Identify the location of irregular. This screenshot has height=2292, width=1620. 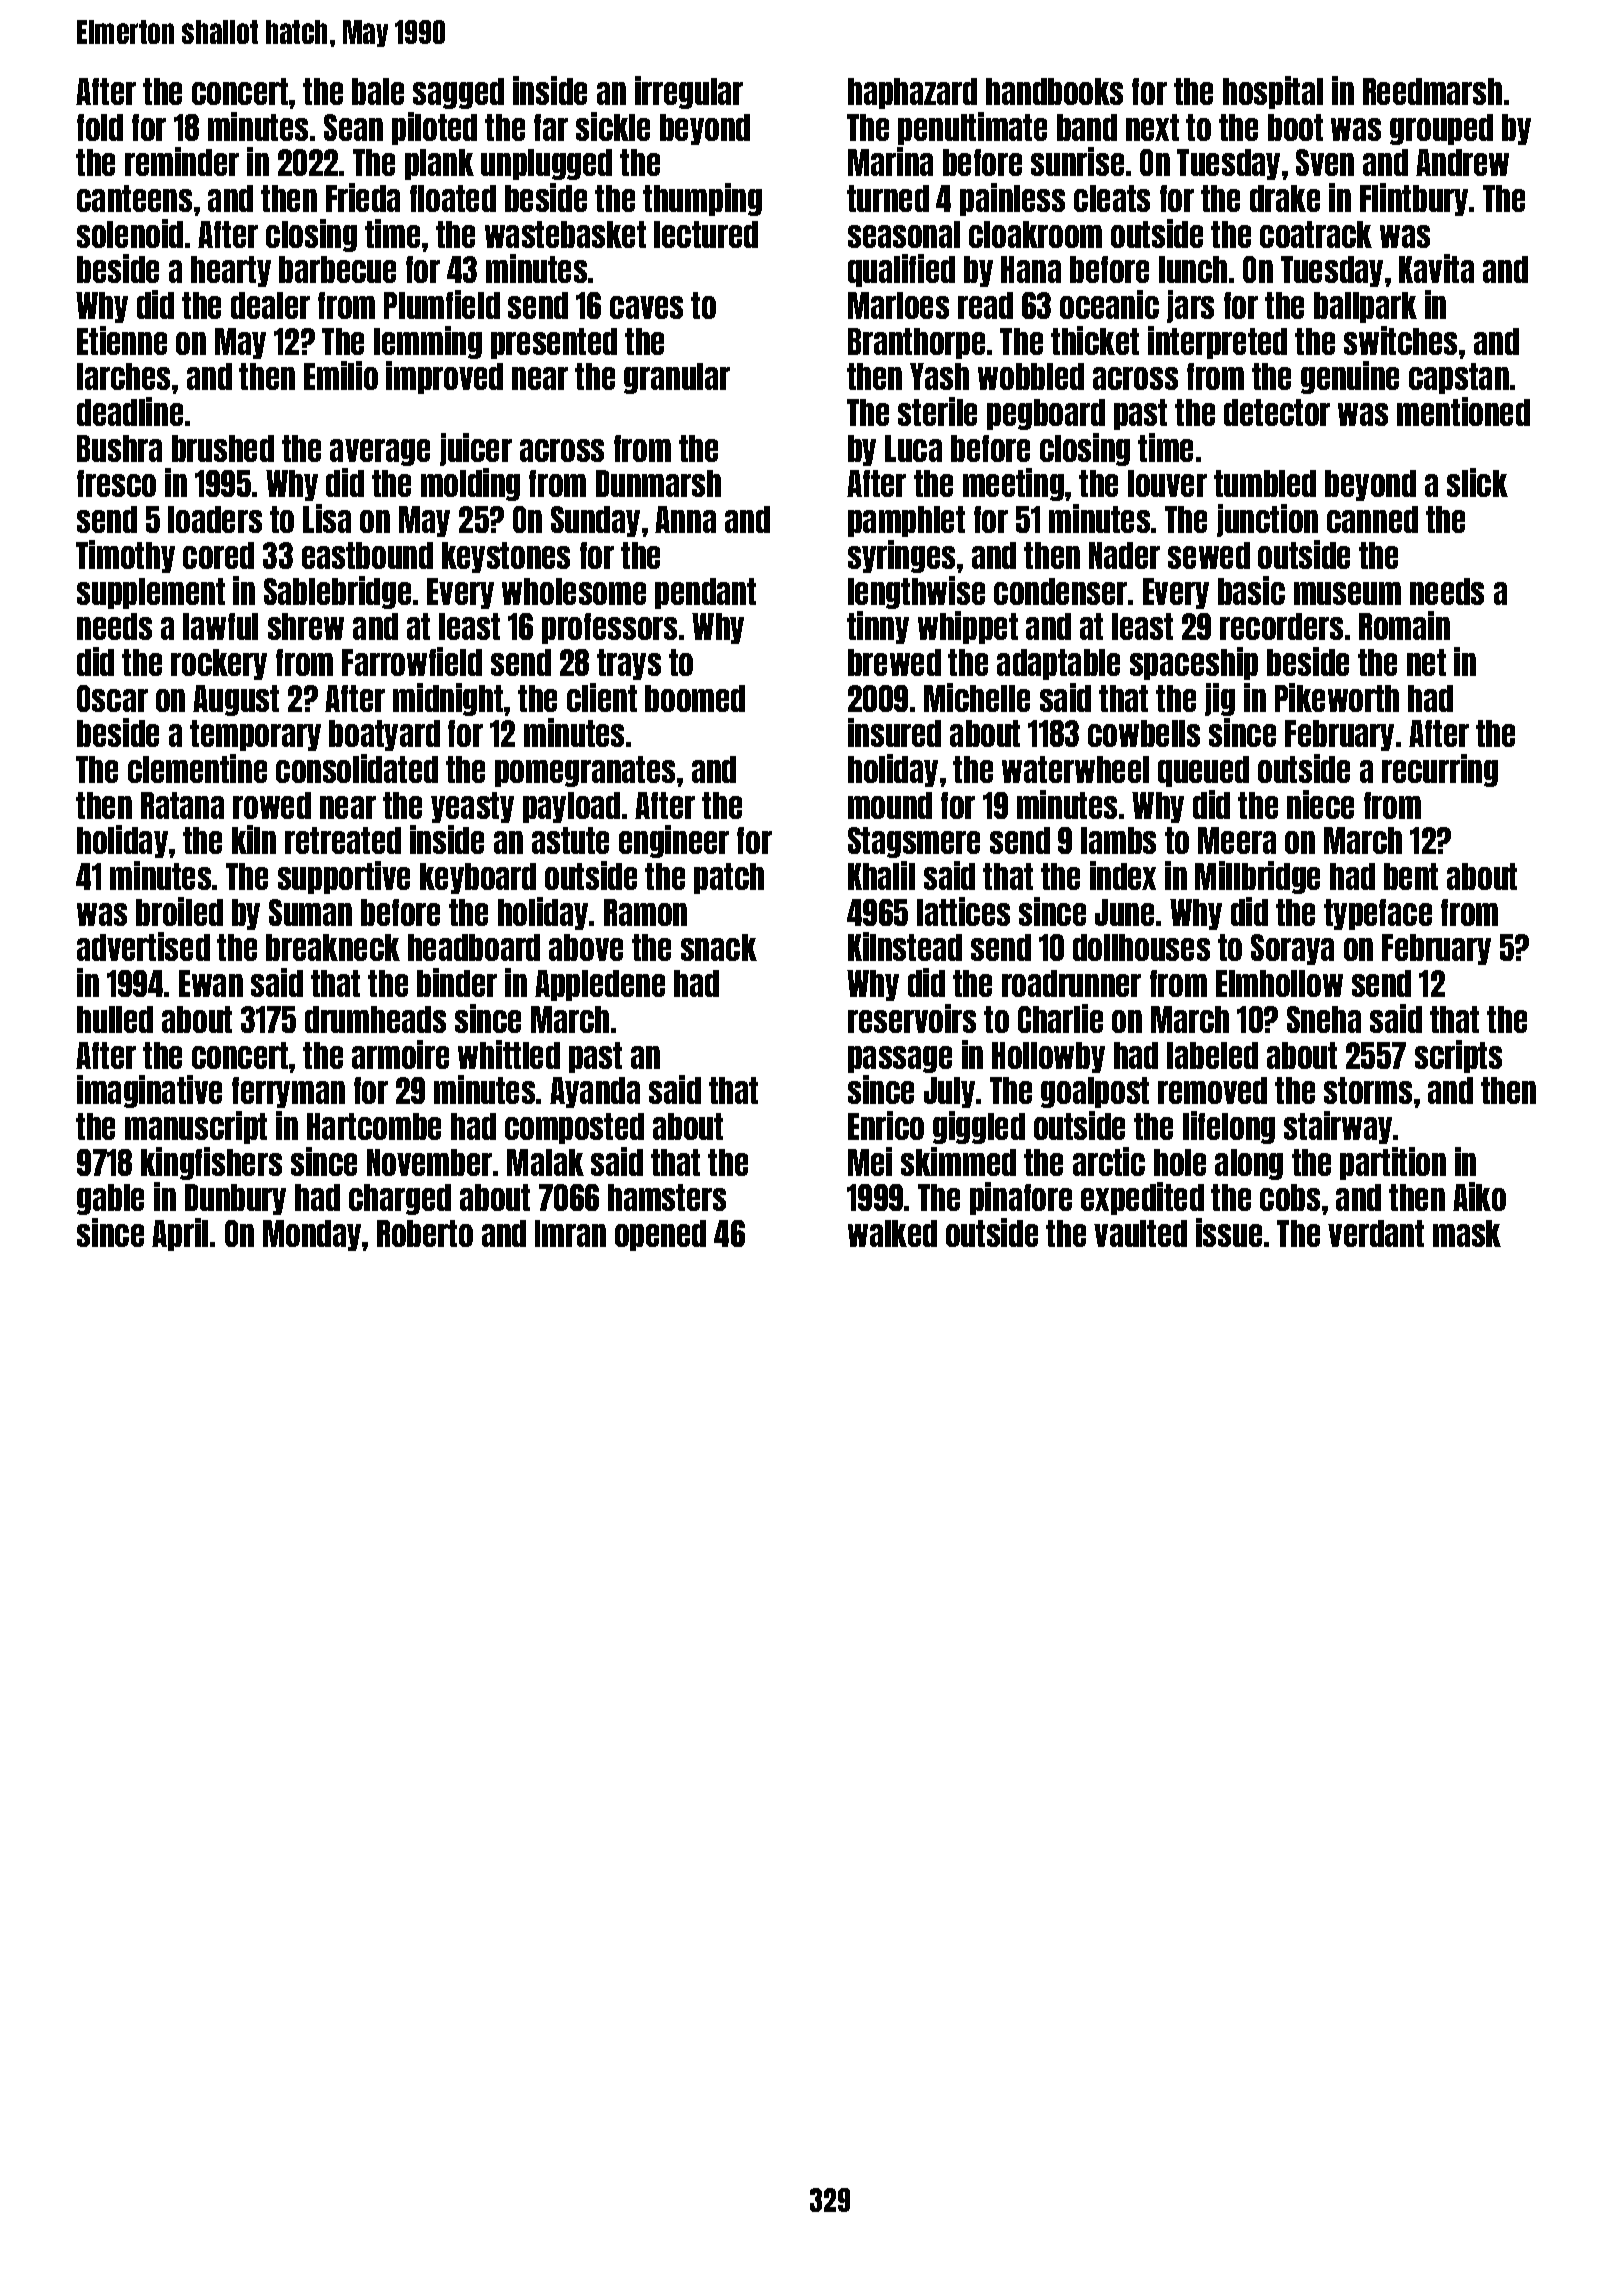
(689, 92).
